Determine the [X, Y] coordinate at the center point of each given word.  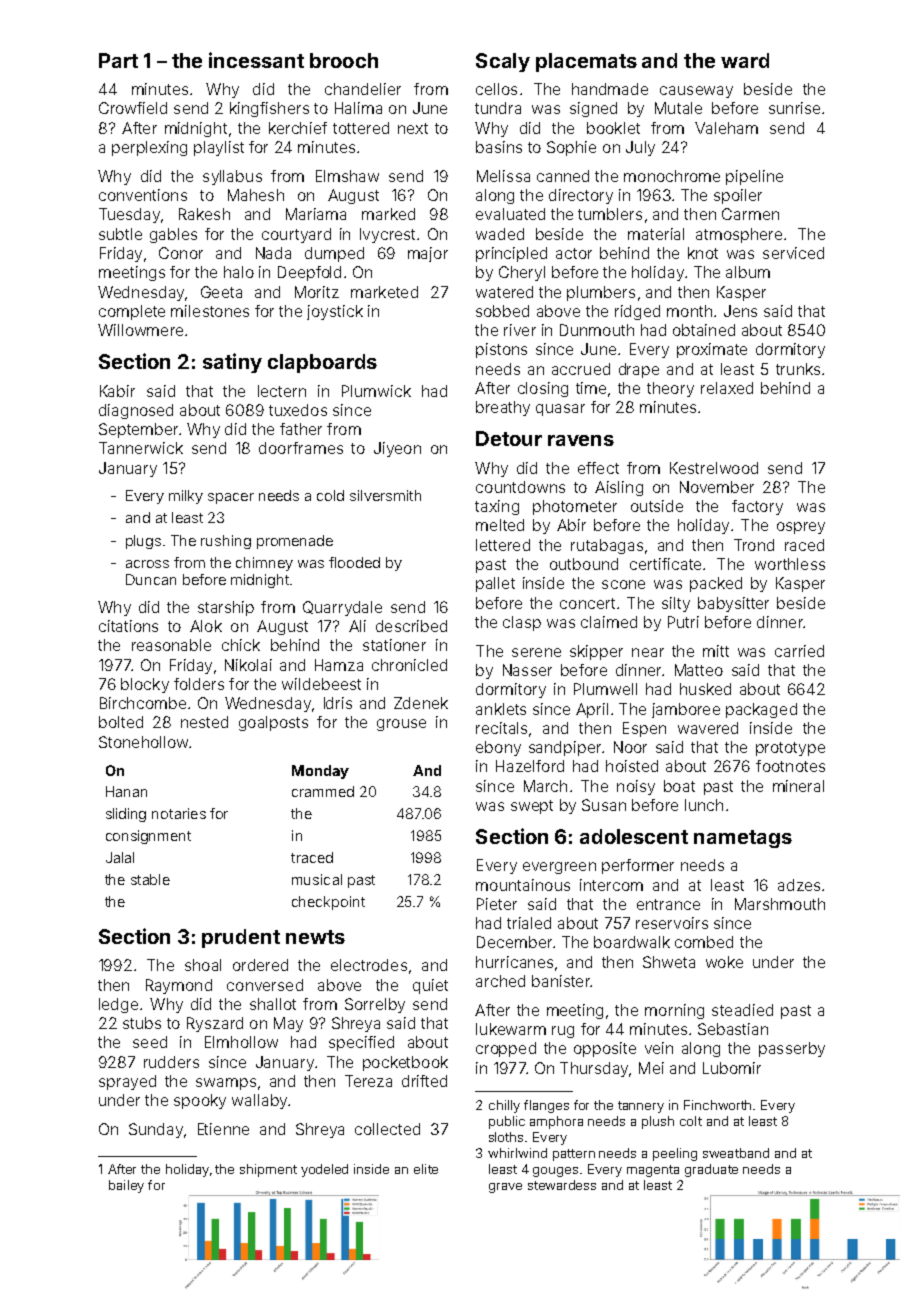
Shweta [669, 962]
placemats [586, 62]
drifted [424, 1081]
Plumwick [376, 391]
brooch [344, 60]
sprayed [127, 1082]
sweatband [736, 1153]
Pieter [497, 904]
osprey [801, 528]
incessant [256, 60]
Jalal [120, 857]
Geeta [221, 292]
